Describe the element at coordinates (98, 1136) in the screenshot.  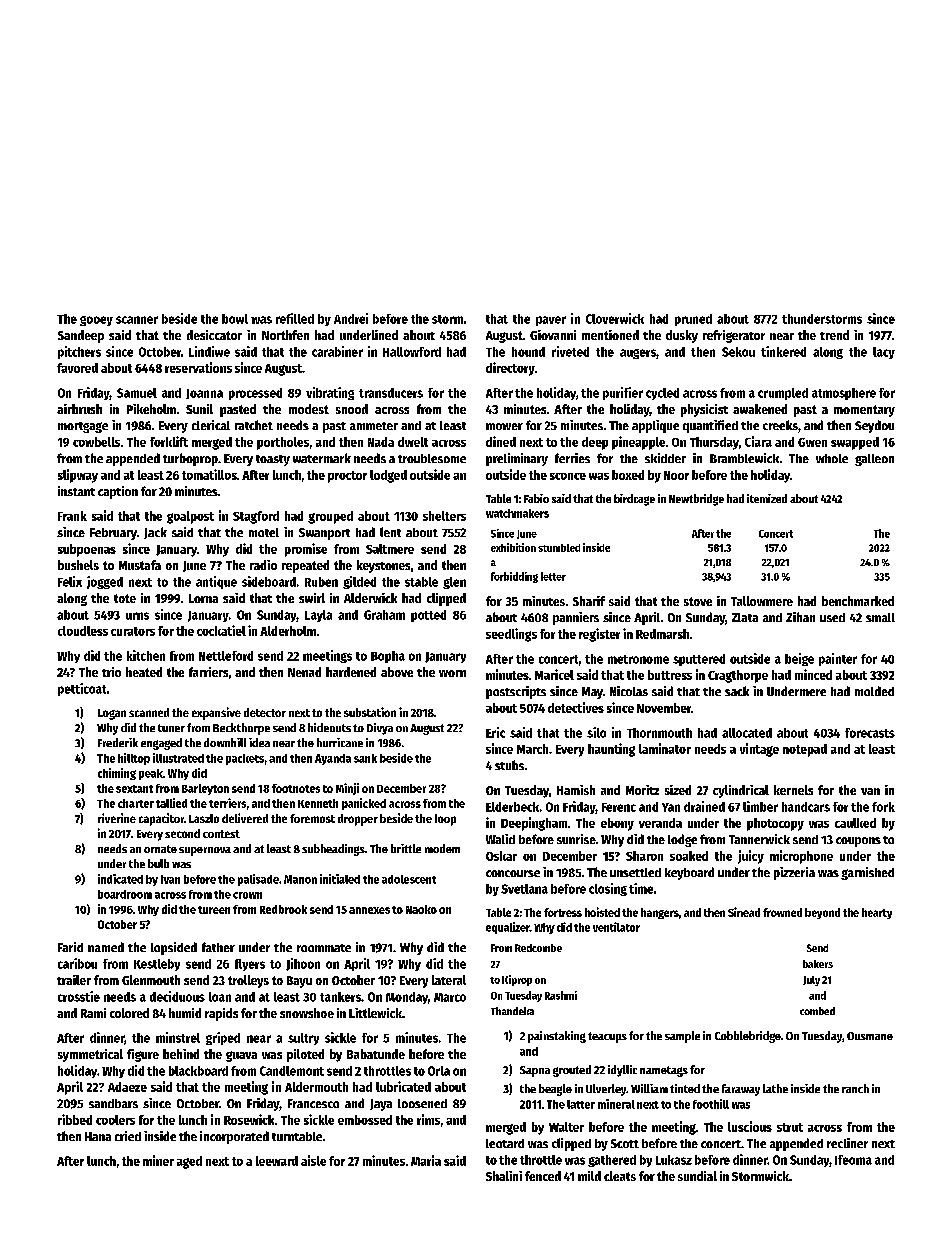
I see `Hana` at that location.
